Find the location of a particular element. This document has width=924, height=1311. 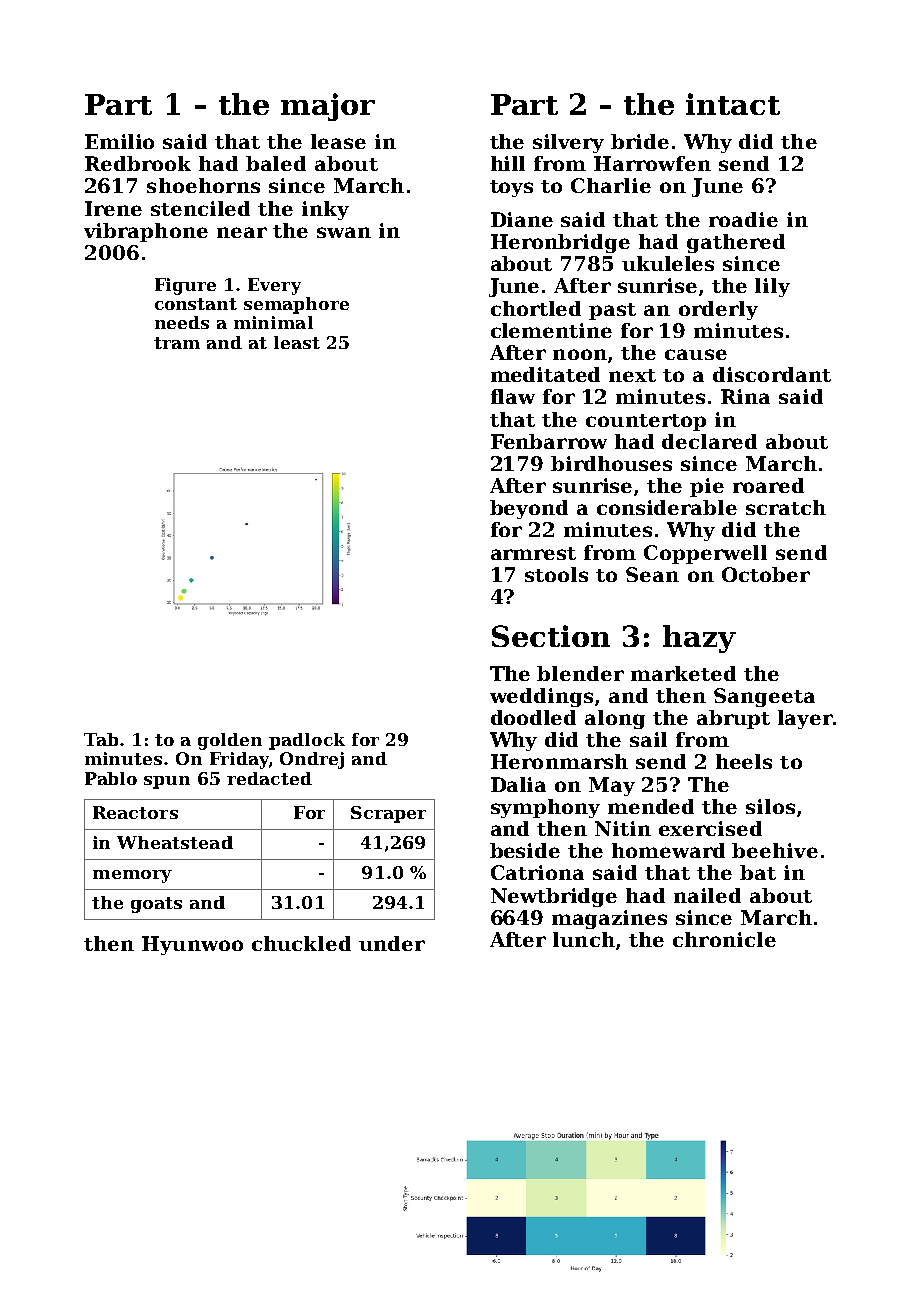

countertop is located at coordinates (646, 422).
